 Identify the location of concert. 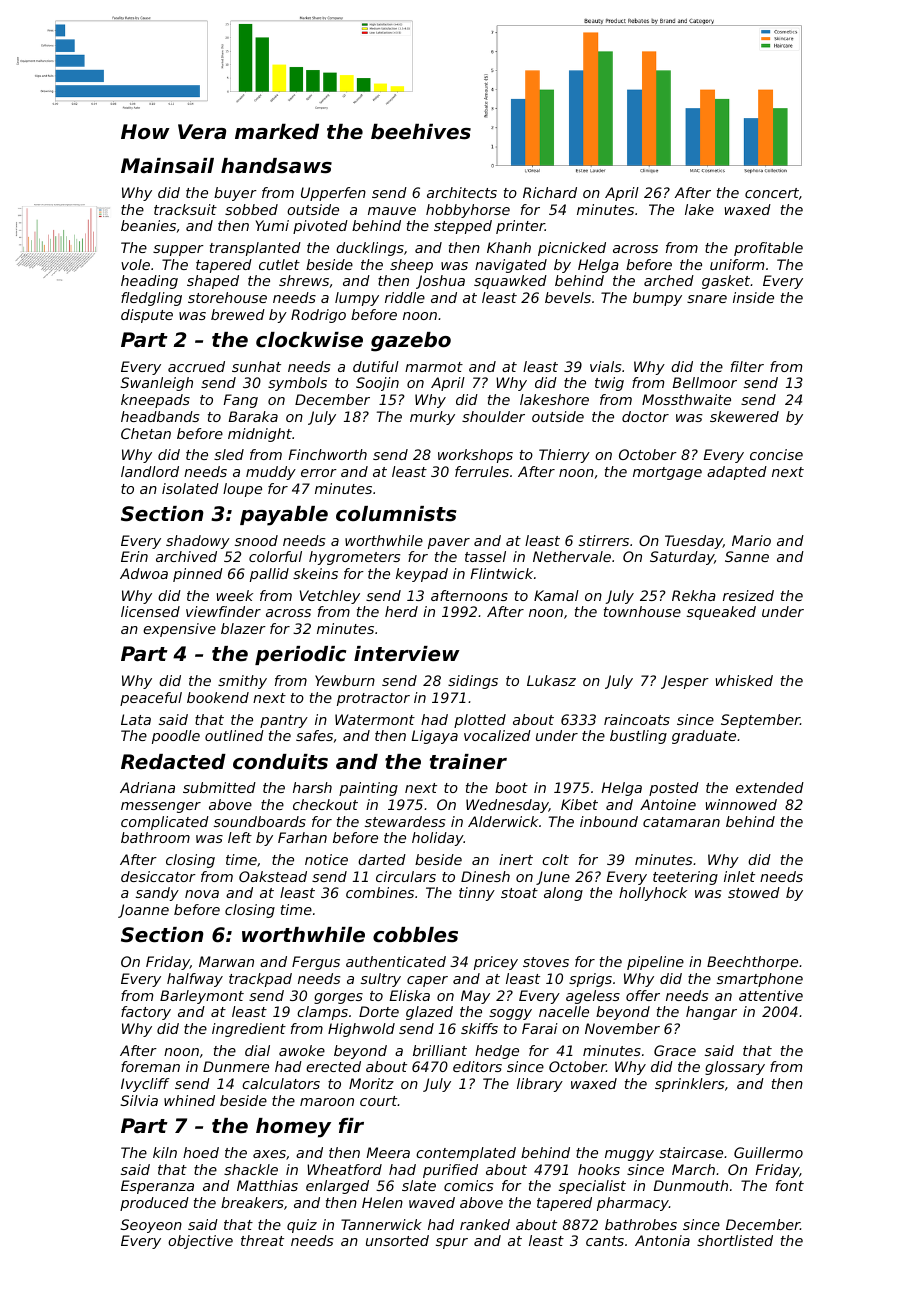
(772, 193).
